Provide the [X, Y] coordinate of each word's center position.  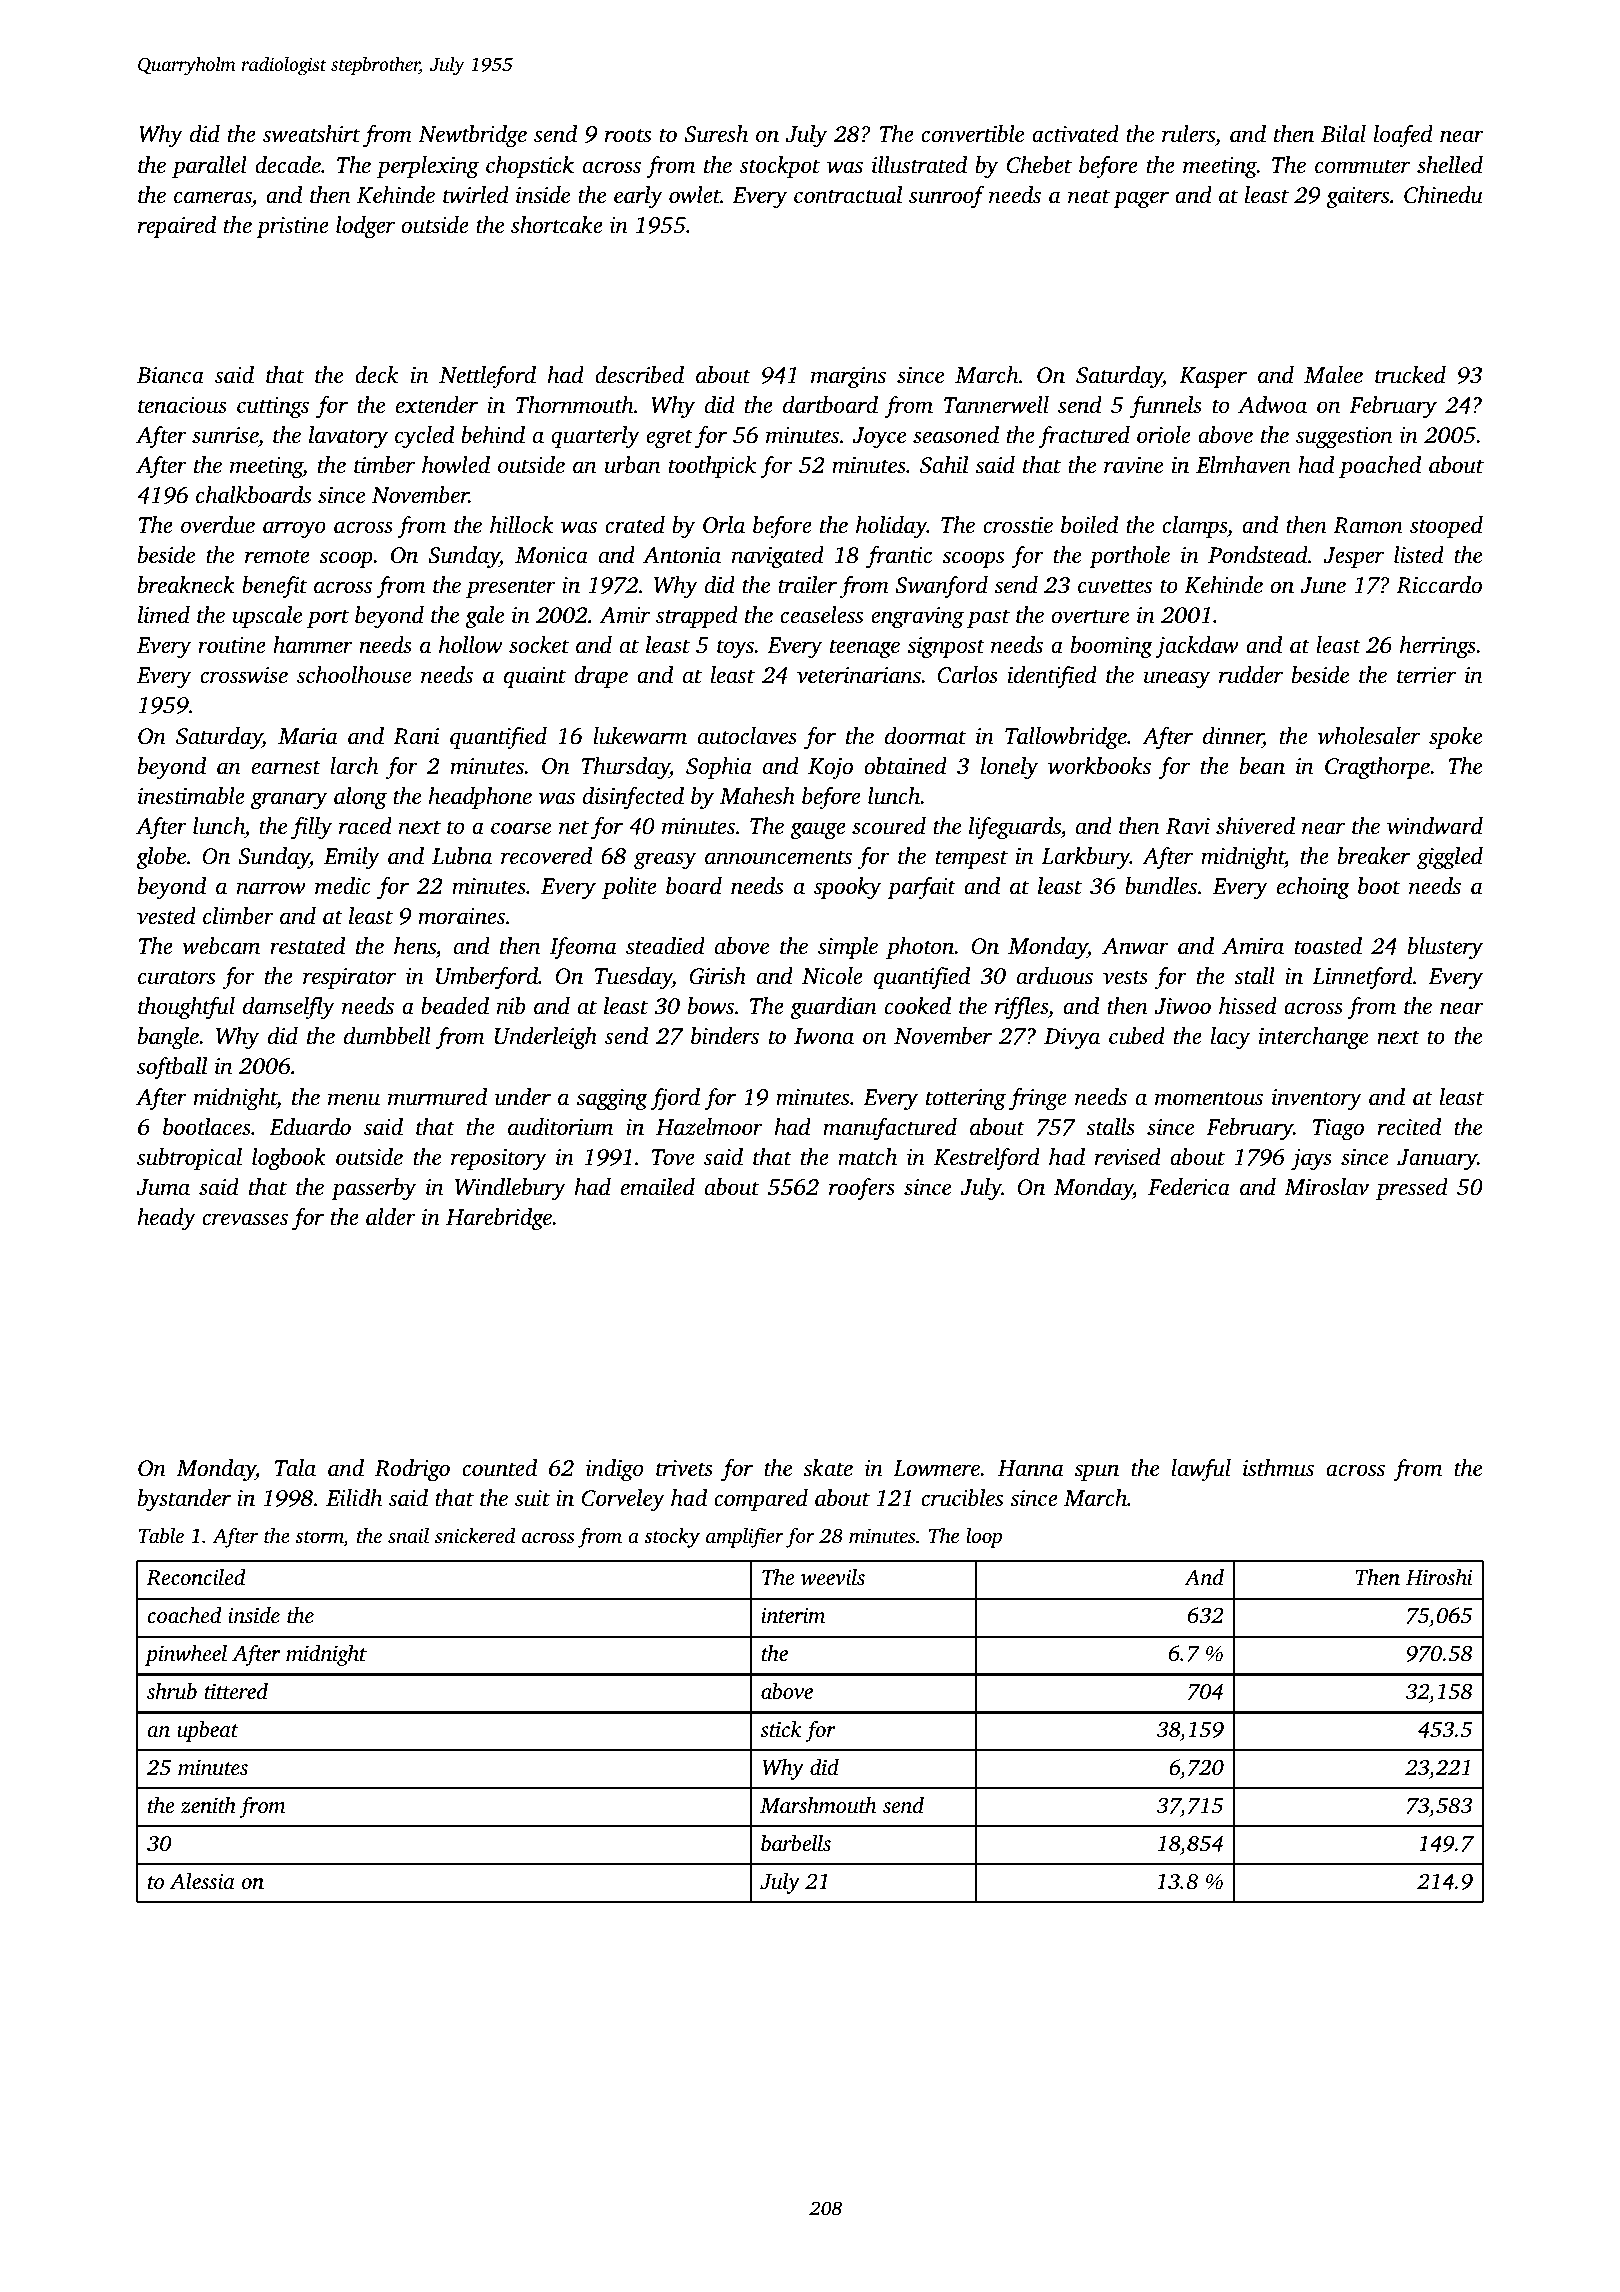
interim [793, 1615]
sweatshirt [311, 134]
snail [408, 1535]
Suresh [716, 134]
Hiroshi [1439, 1577]
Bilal [1343, 133]
